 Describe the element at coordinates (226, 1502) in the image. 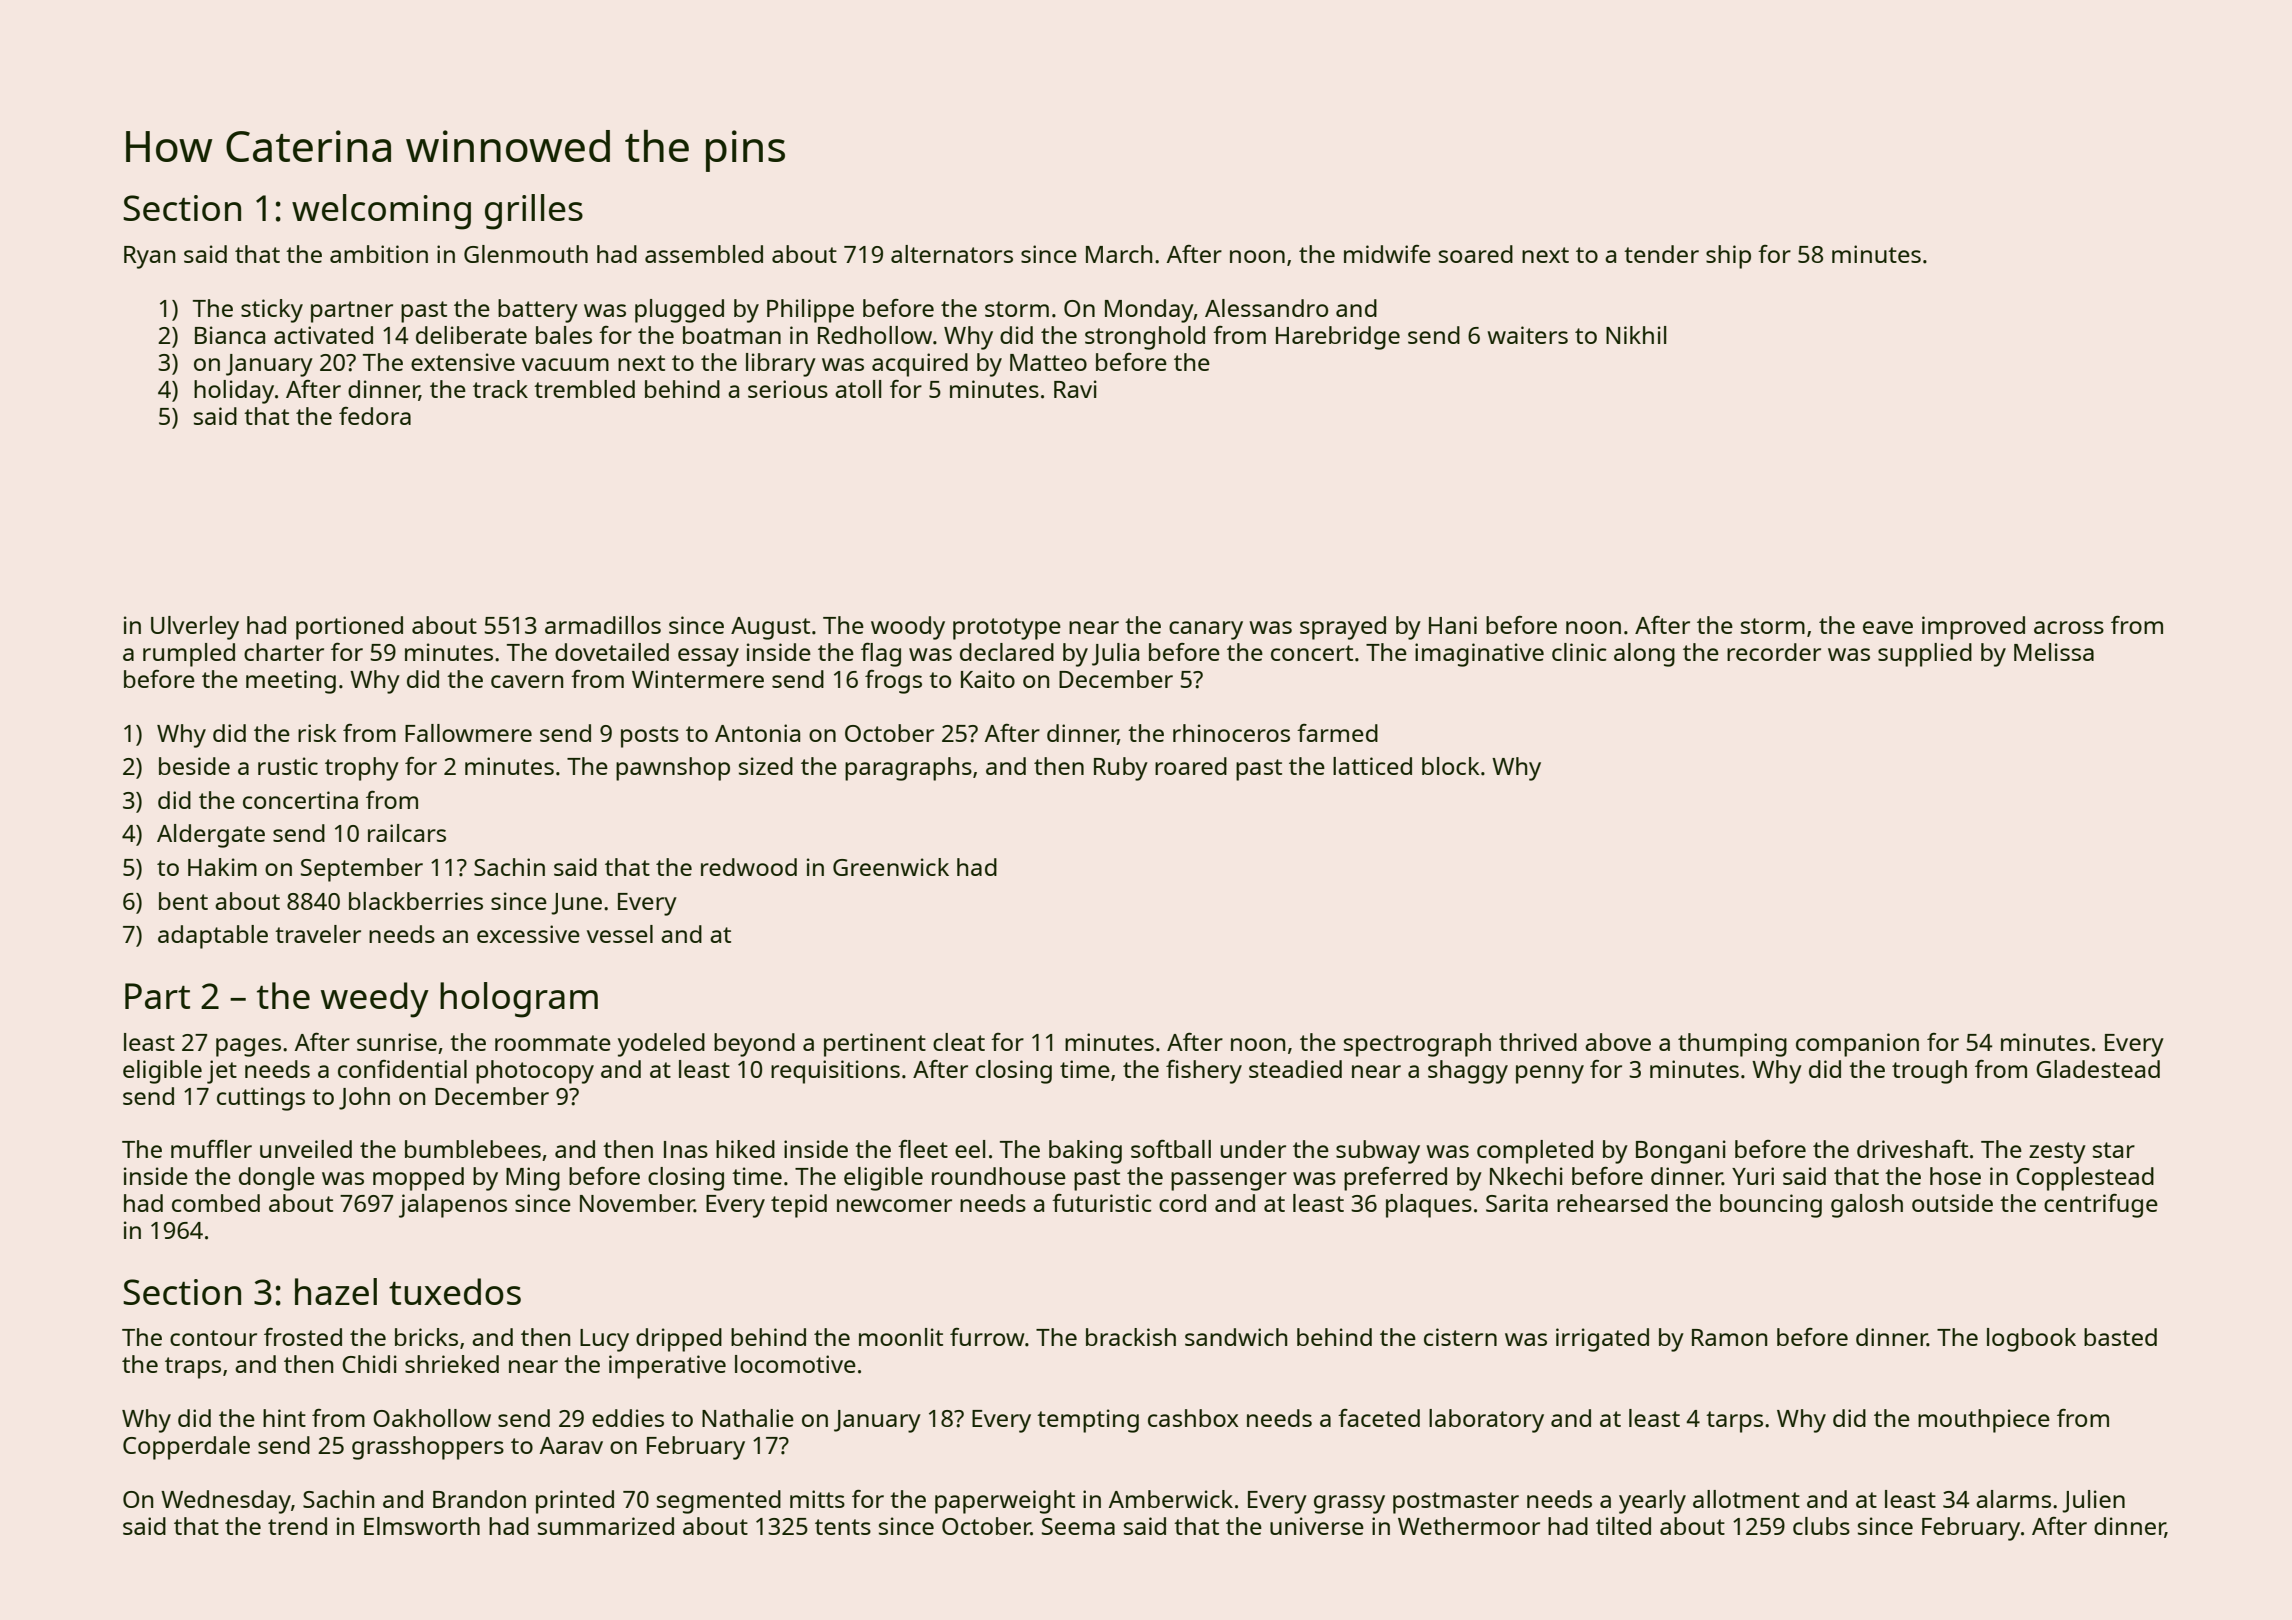

I see `Wednesday` at that location.
